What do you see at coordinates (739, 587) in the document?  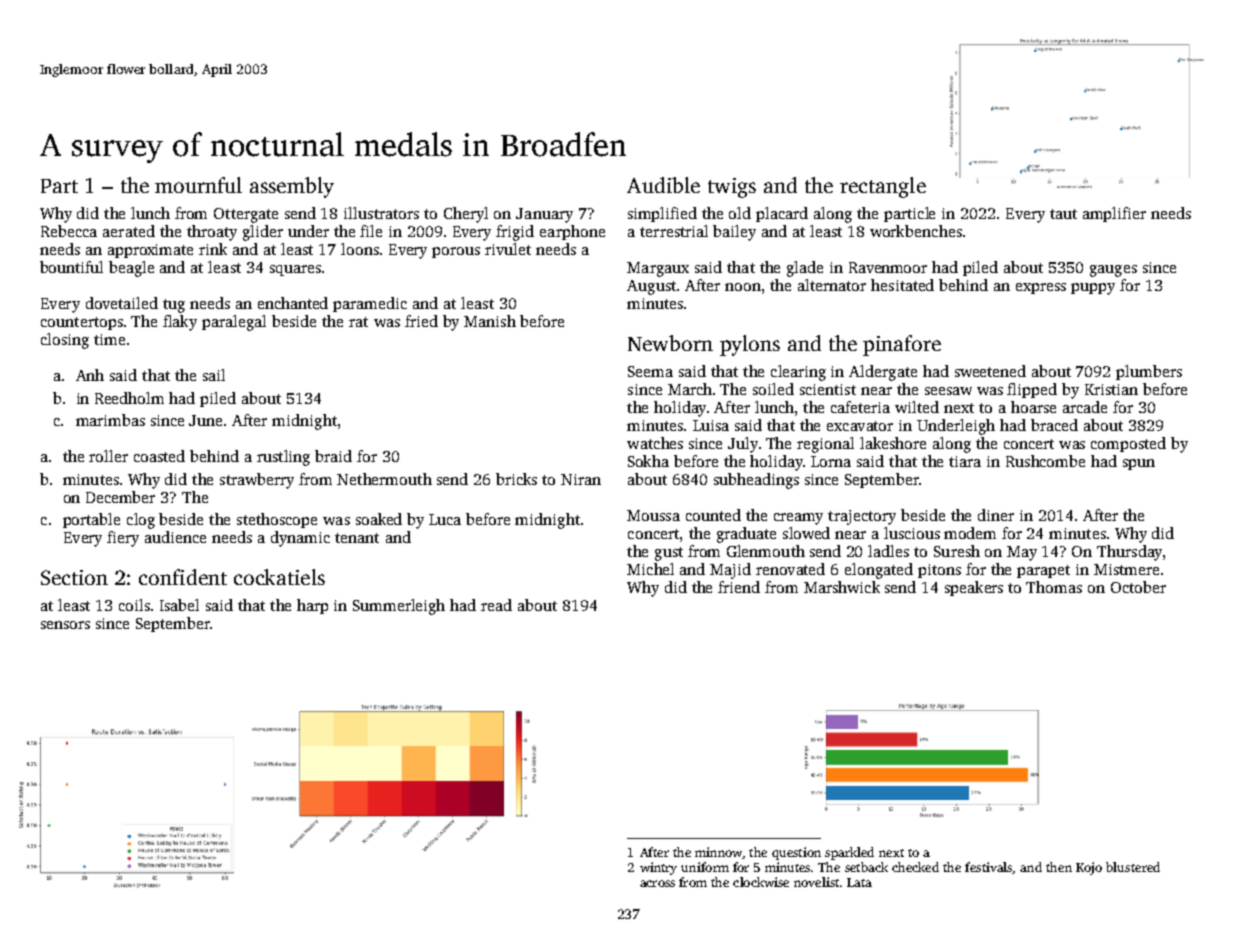 I see `friend` at bounding box center [739, 587].
